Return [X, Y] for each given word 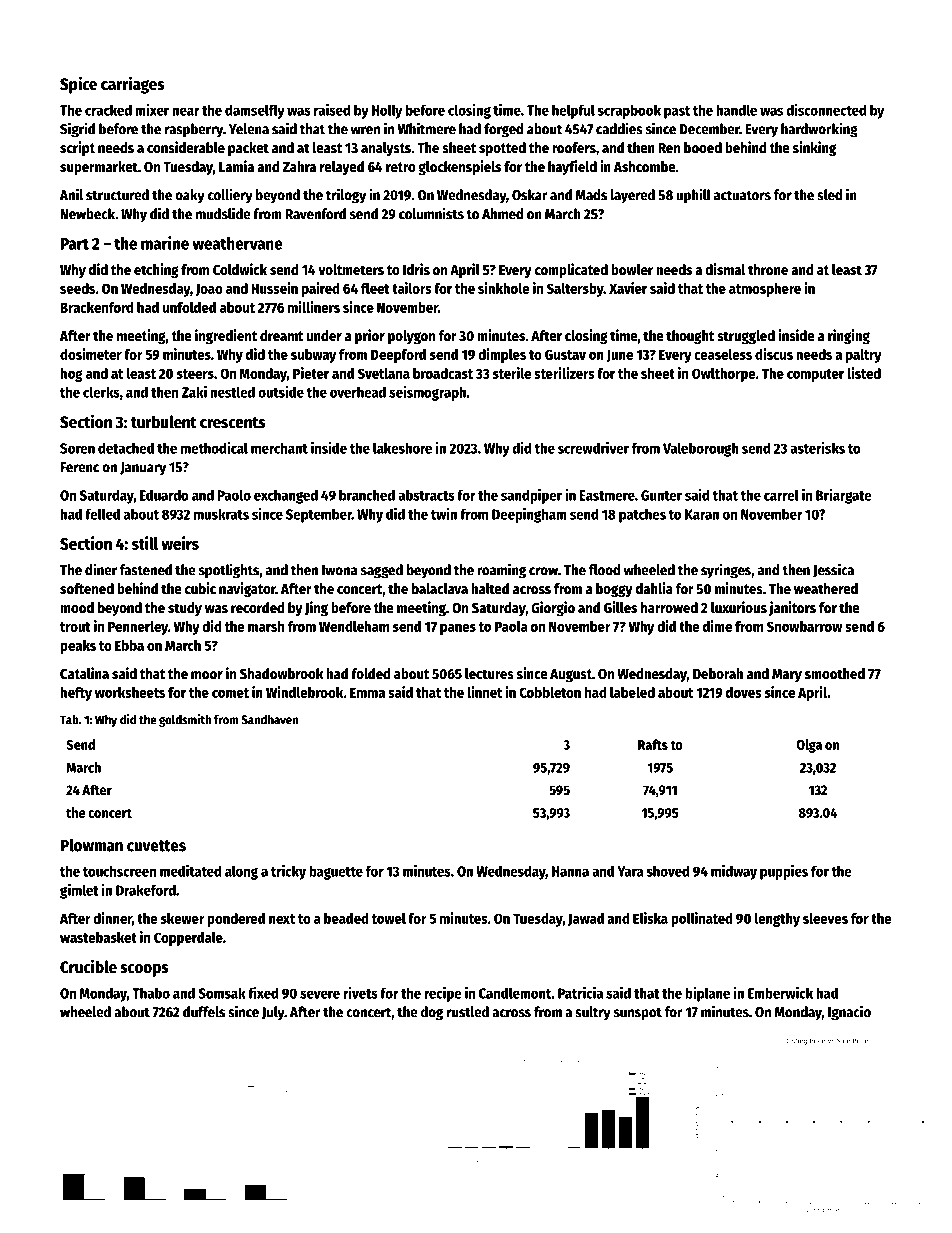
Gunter [661, 495]
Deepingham [529, 515]
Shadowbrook [281, 673]
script [77, 148]
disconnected [826, 110]
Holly [387, 111]
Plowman [91, 845]
